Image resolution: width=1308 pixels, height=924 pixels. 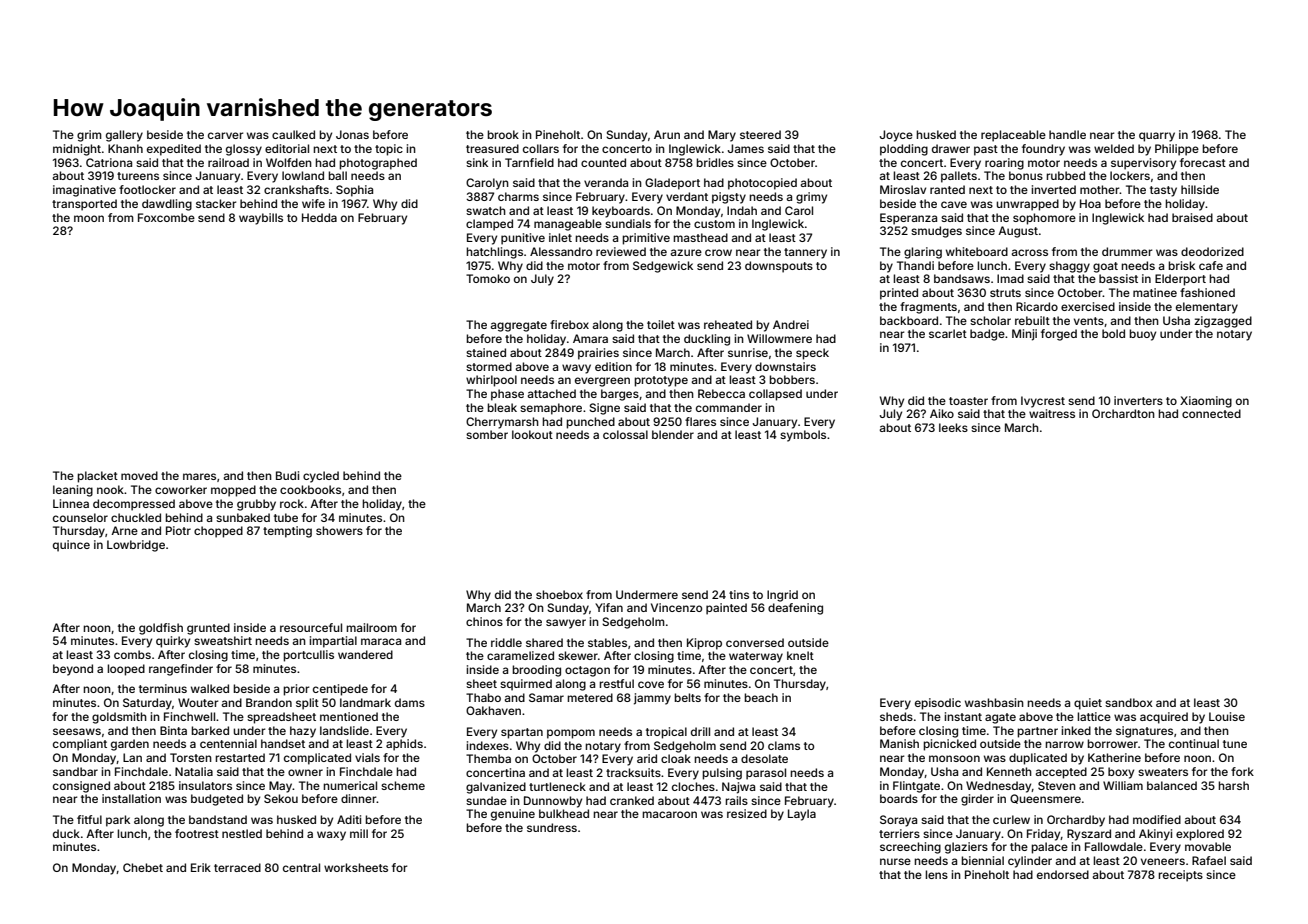 I want to click on leaning, so click(x=73, y=491).
